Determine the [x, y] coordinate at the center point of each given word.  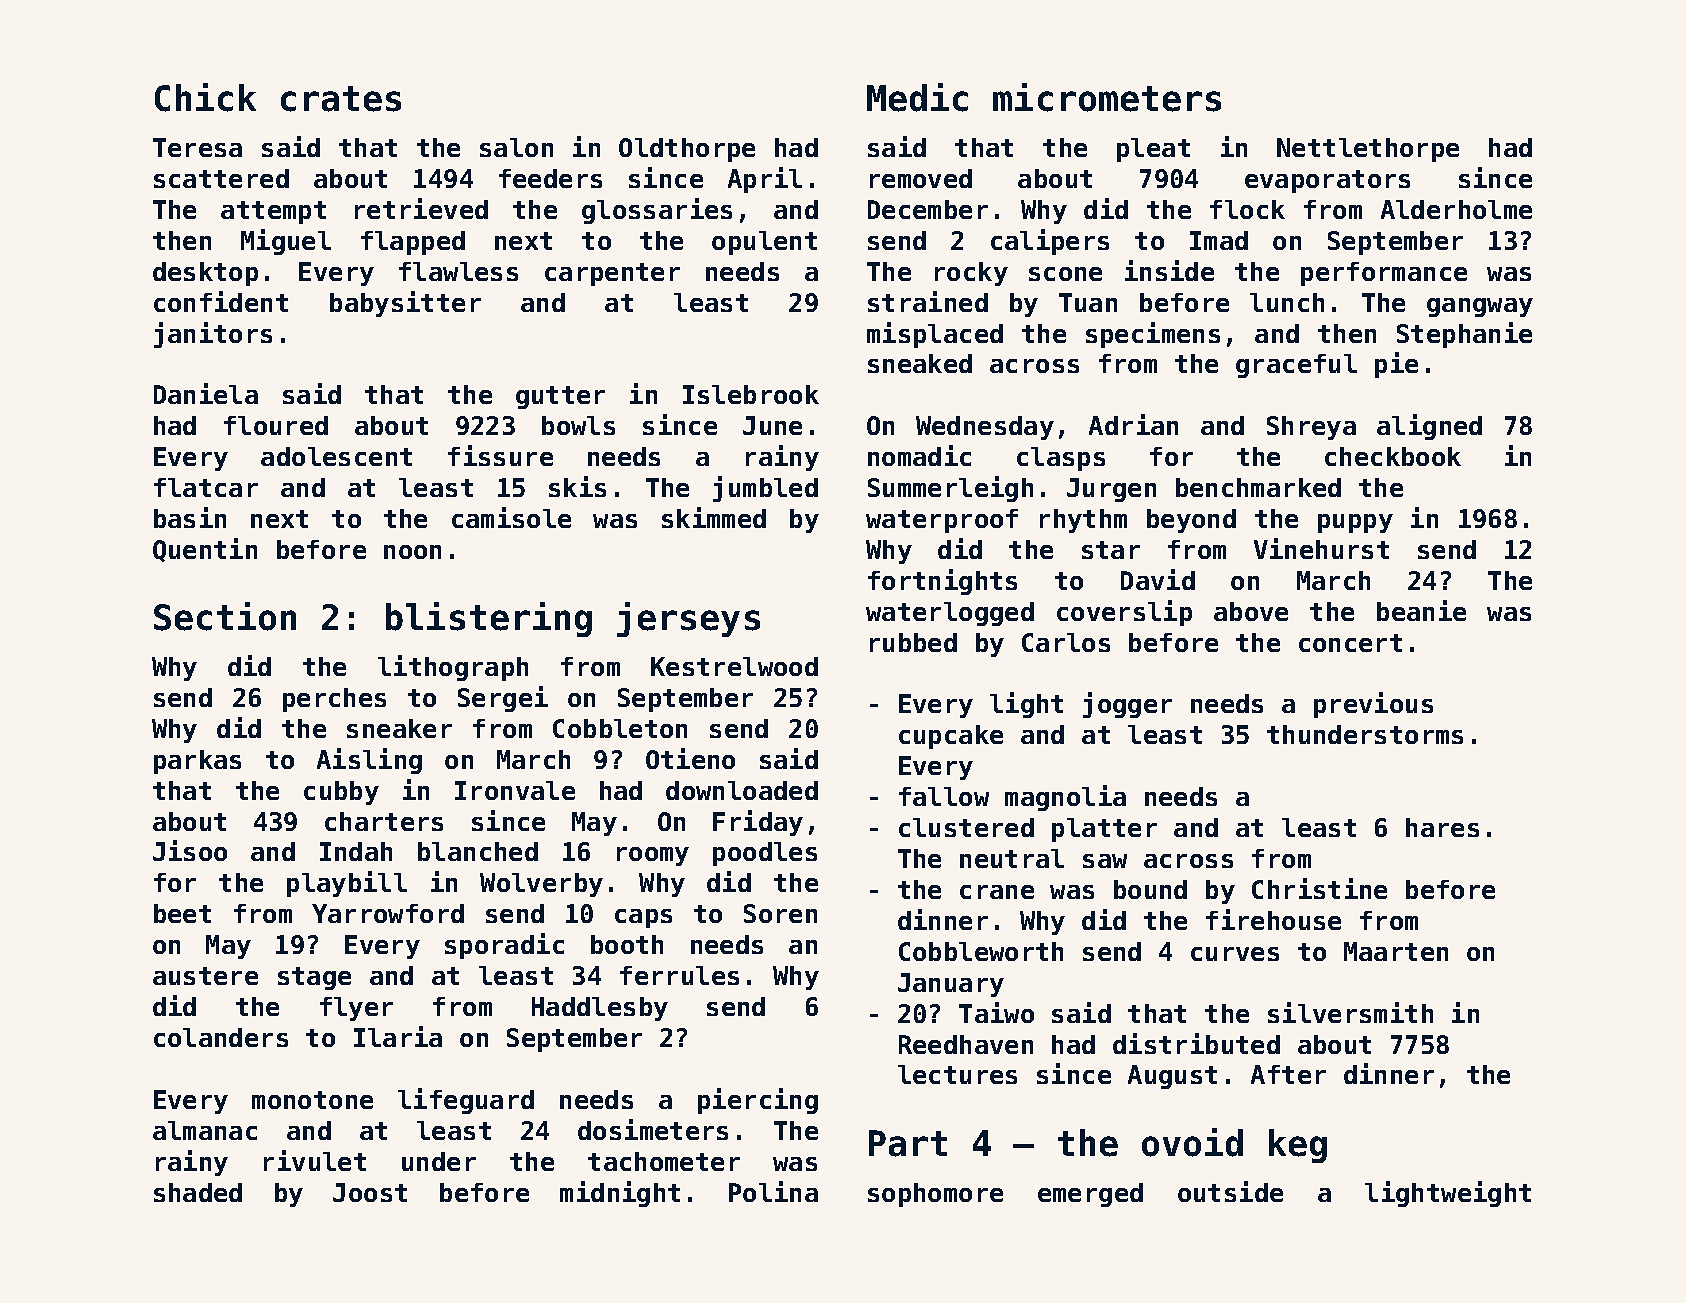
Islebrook [751, 394]
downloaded [742, 790]
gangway [1480, 307]
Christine [1319, 888]
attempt [273, 212]
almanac [205, 1130]
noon [412, 552]
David [1158, 579]
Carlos [1066, 642]
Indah [356, 851]
